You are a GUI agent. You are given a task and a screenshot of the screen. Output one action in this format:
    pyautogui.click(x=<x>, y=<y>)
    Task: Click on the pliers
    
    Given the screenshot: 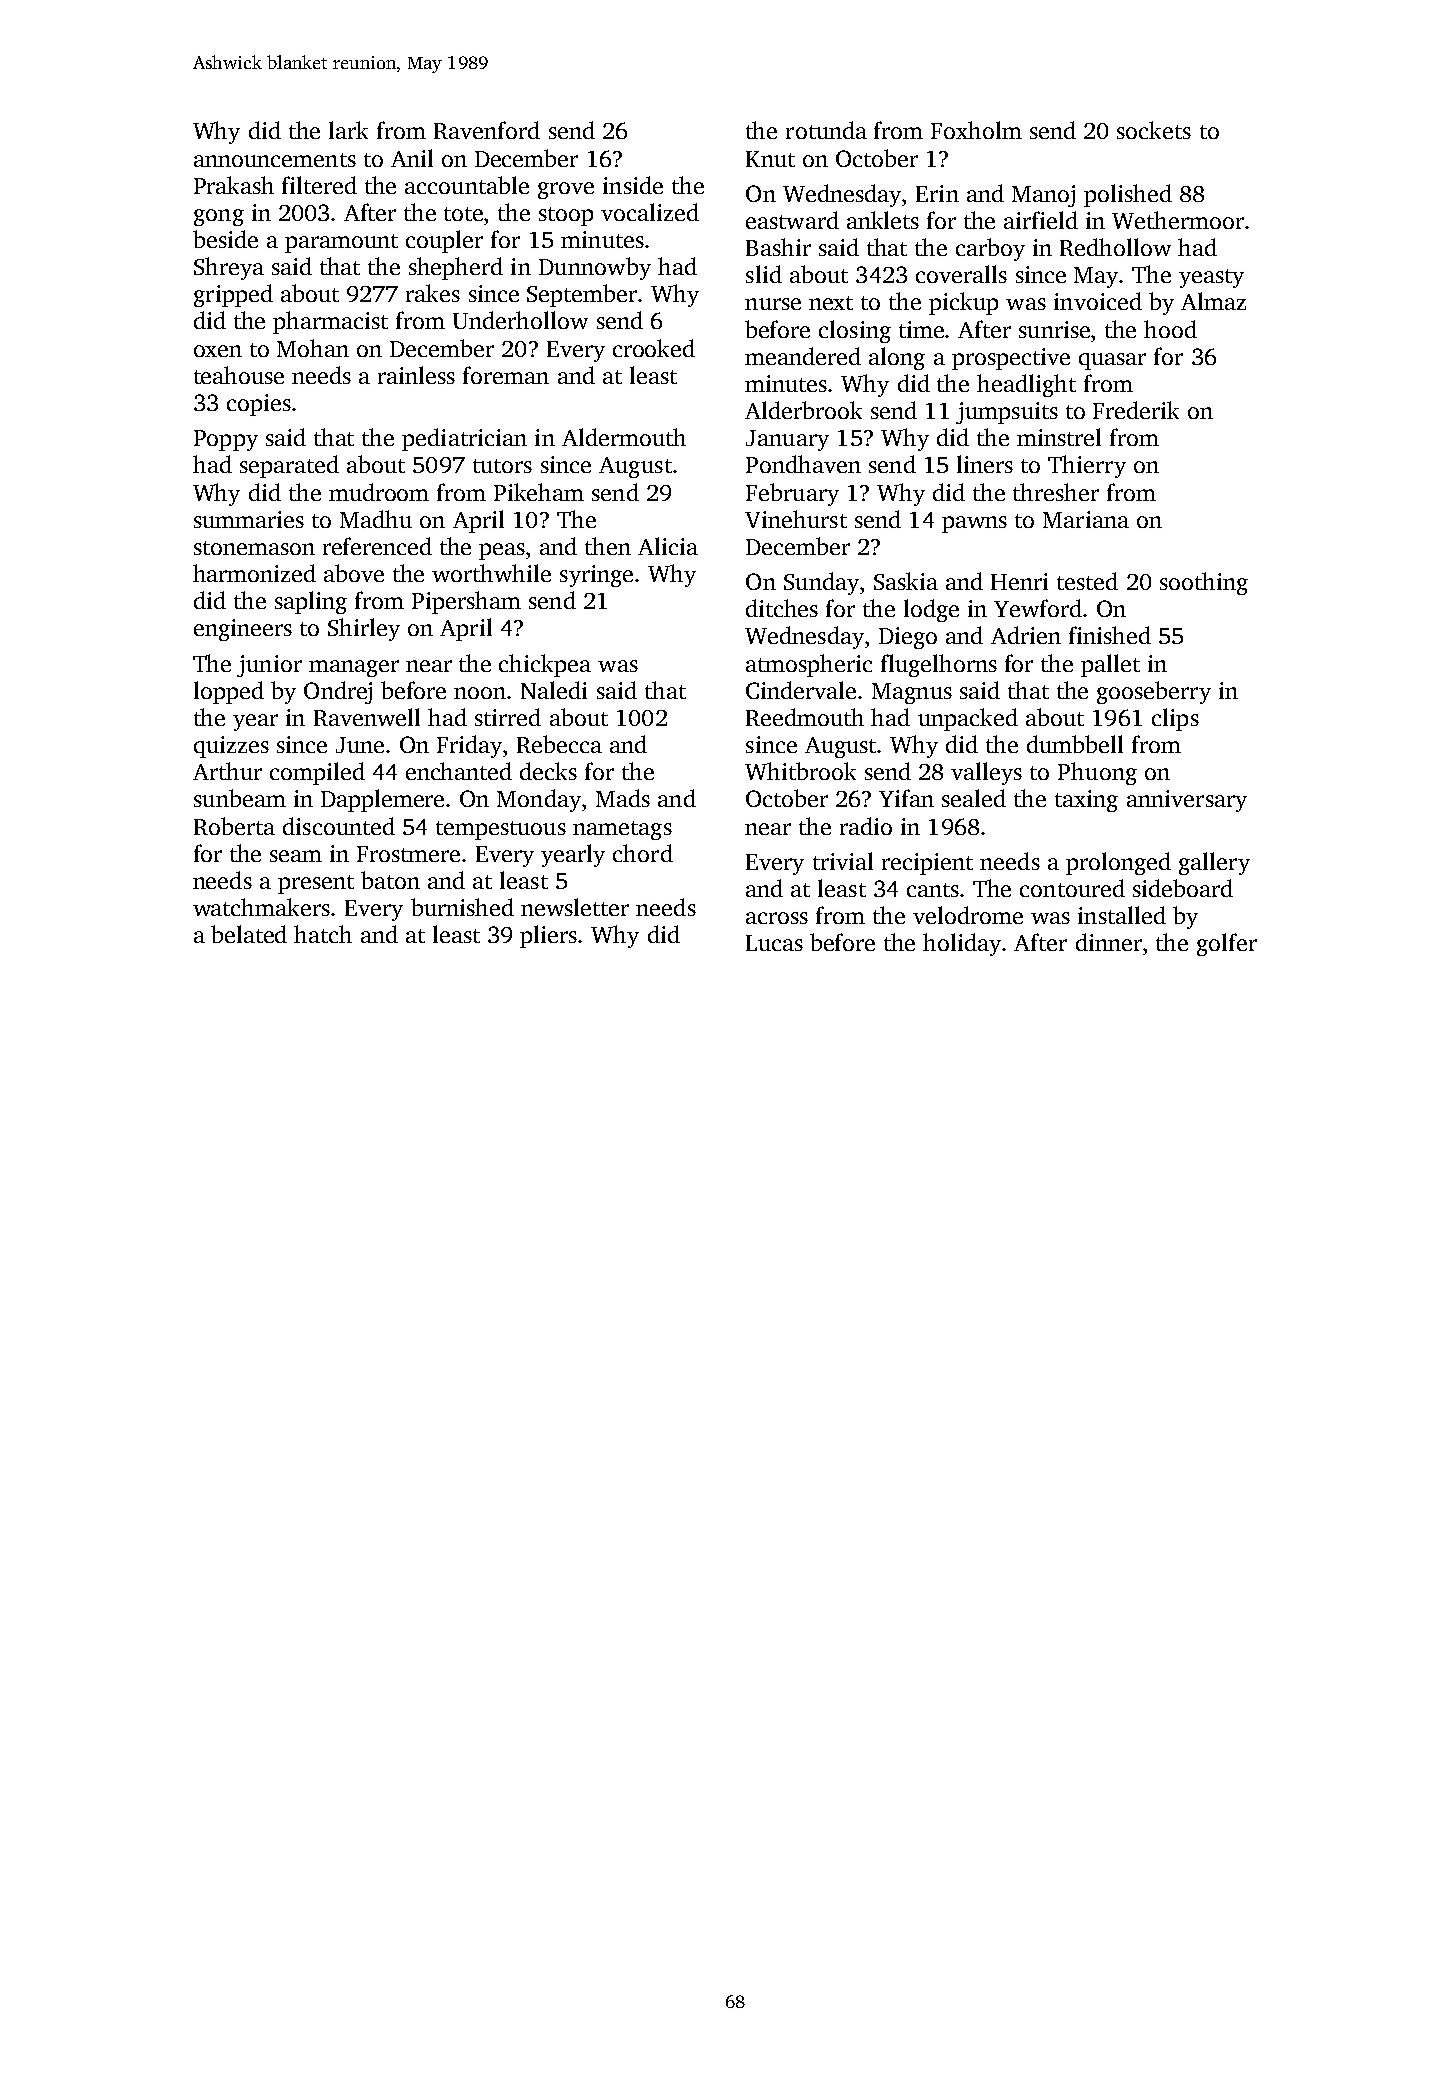 What is the action you would take?
    pyautogui.click(x=549, y=936)
